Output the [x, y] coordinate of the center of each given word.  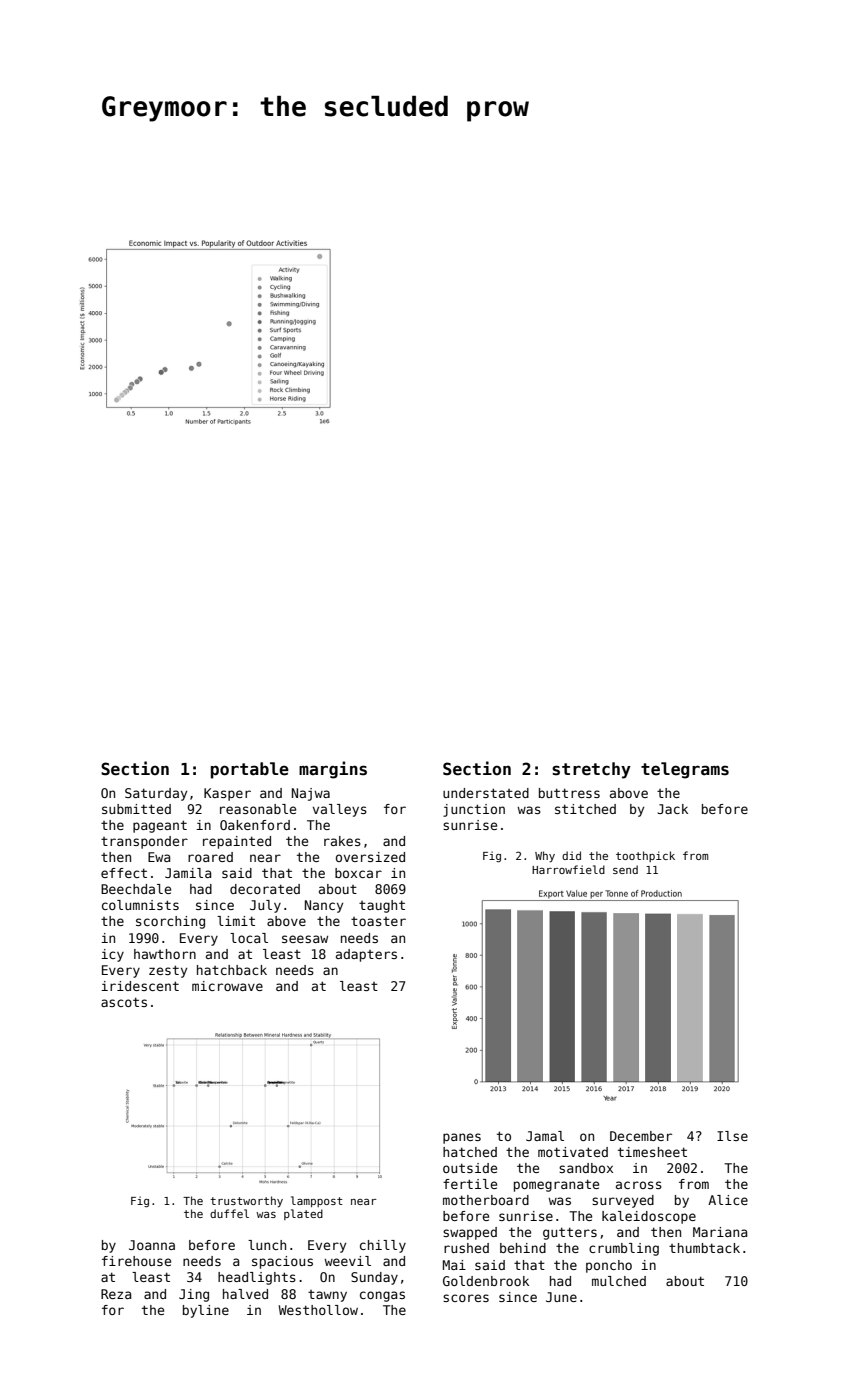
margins [333, 770]
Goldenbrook [486, 1281]
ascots [124, 1002]
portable [250, 770]
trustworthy [246, 1201]
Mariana [720, 1232]
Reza [116, 1294]
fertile [470, 1184]
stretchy [591, 770]
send [625, 869]
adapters [366, 955]
